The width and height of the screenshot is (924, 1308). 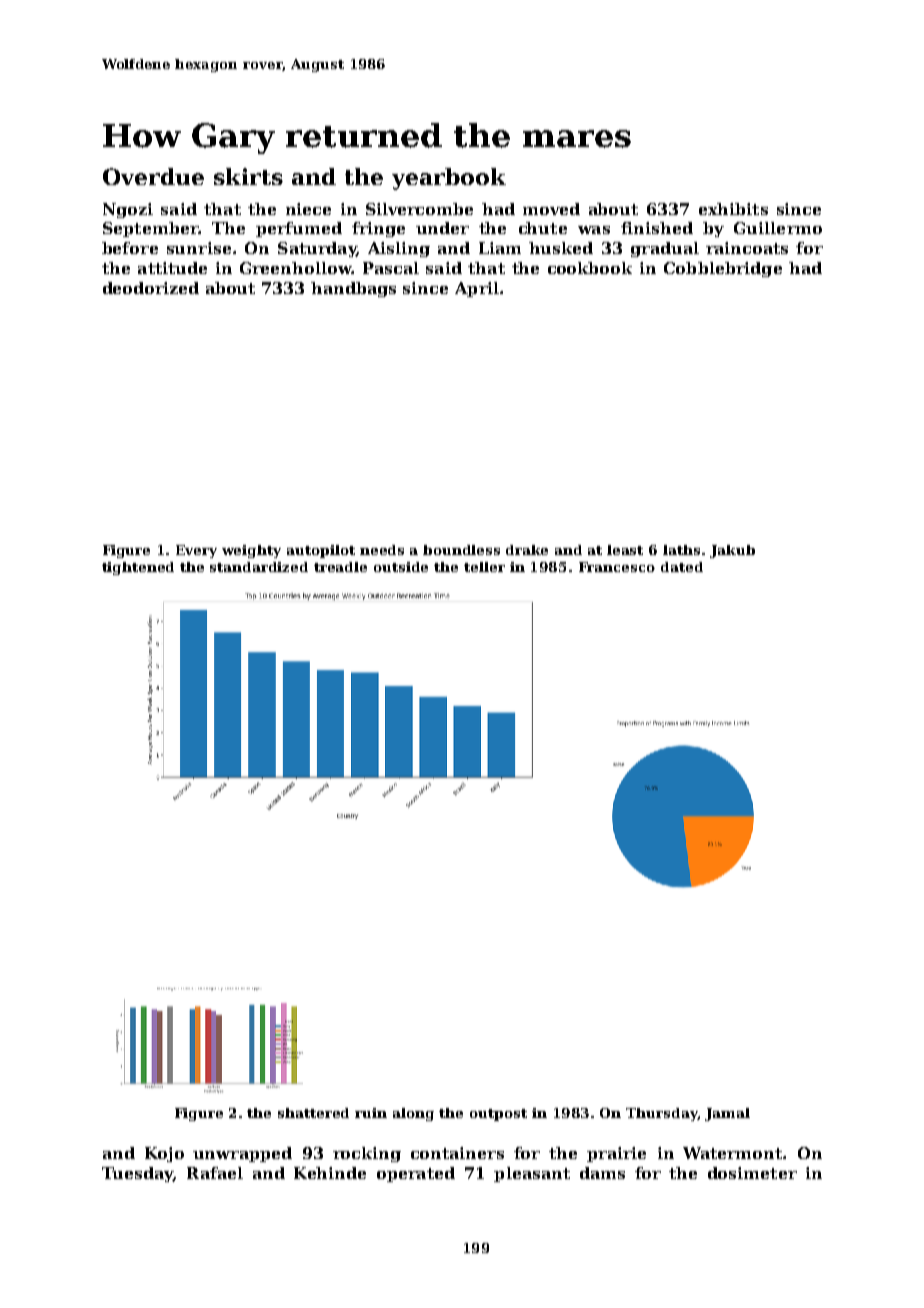 What do you see at coordinates (313, 1113) in the screenshot?
I see `shattered` at bounding box center [313, 1113].
